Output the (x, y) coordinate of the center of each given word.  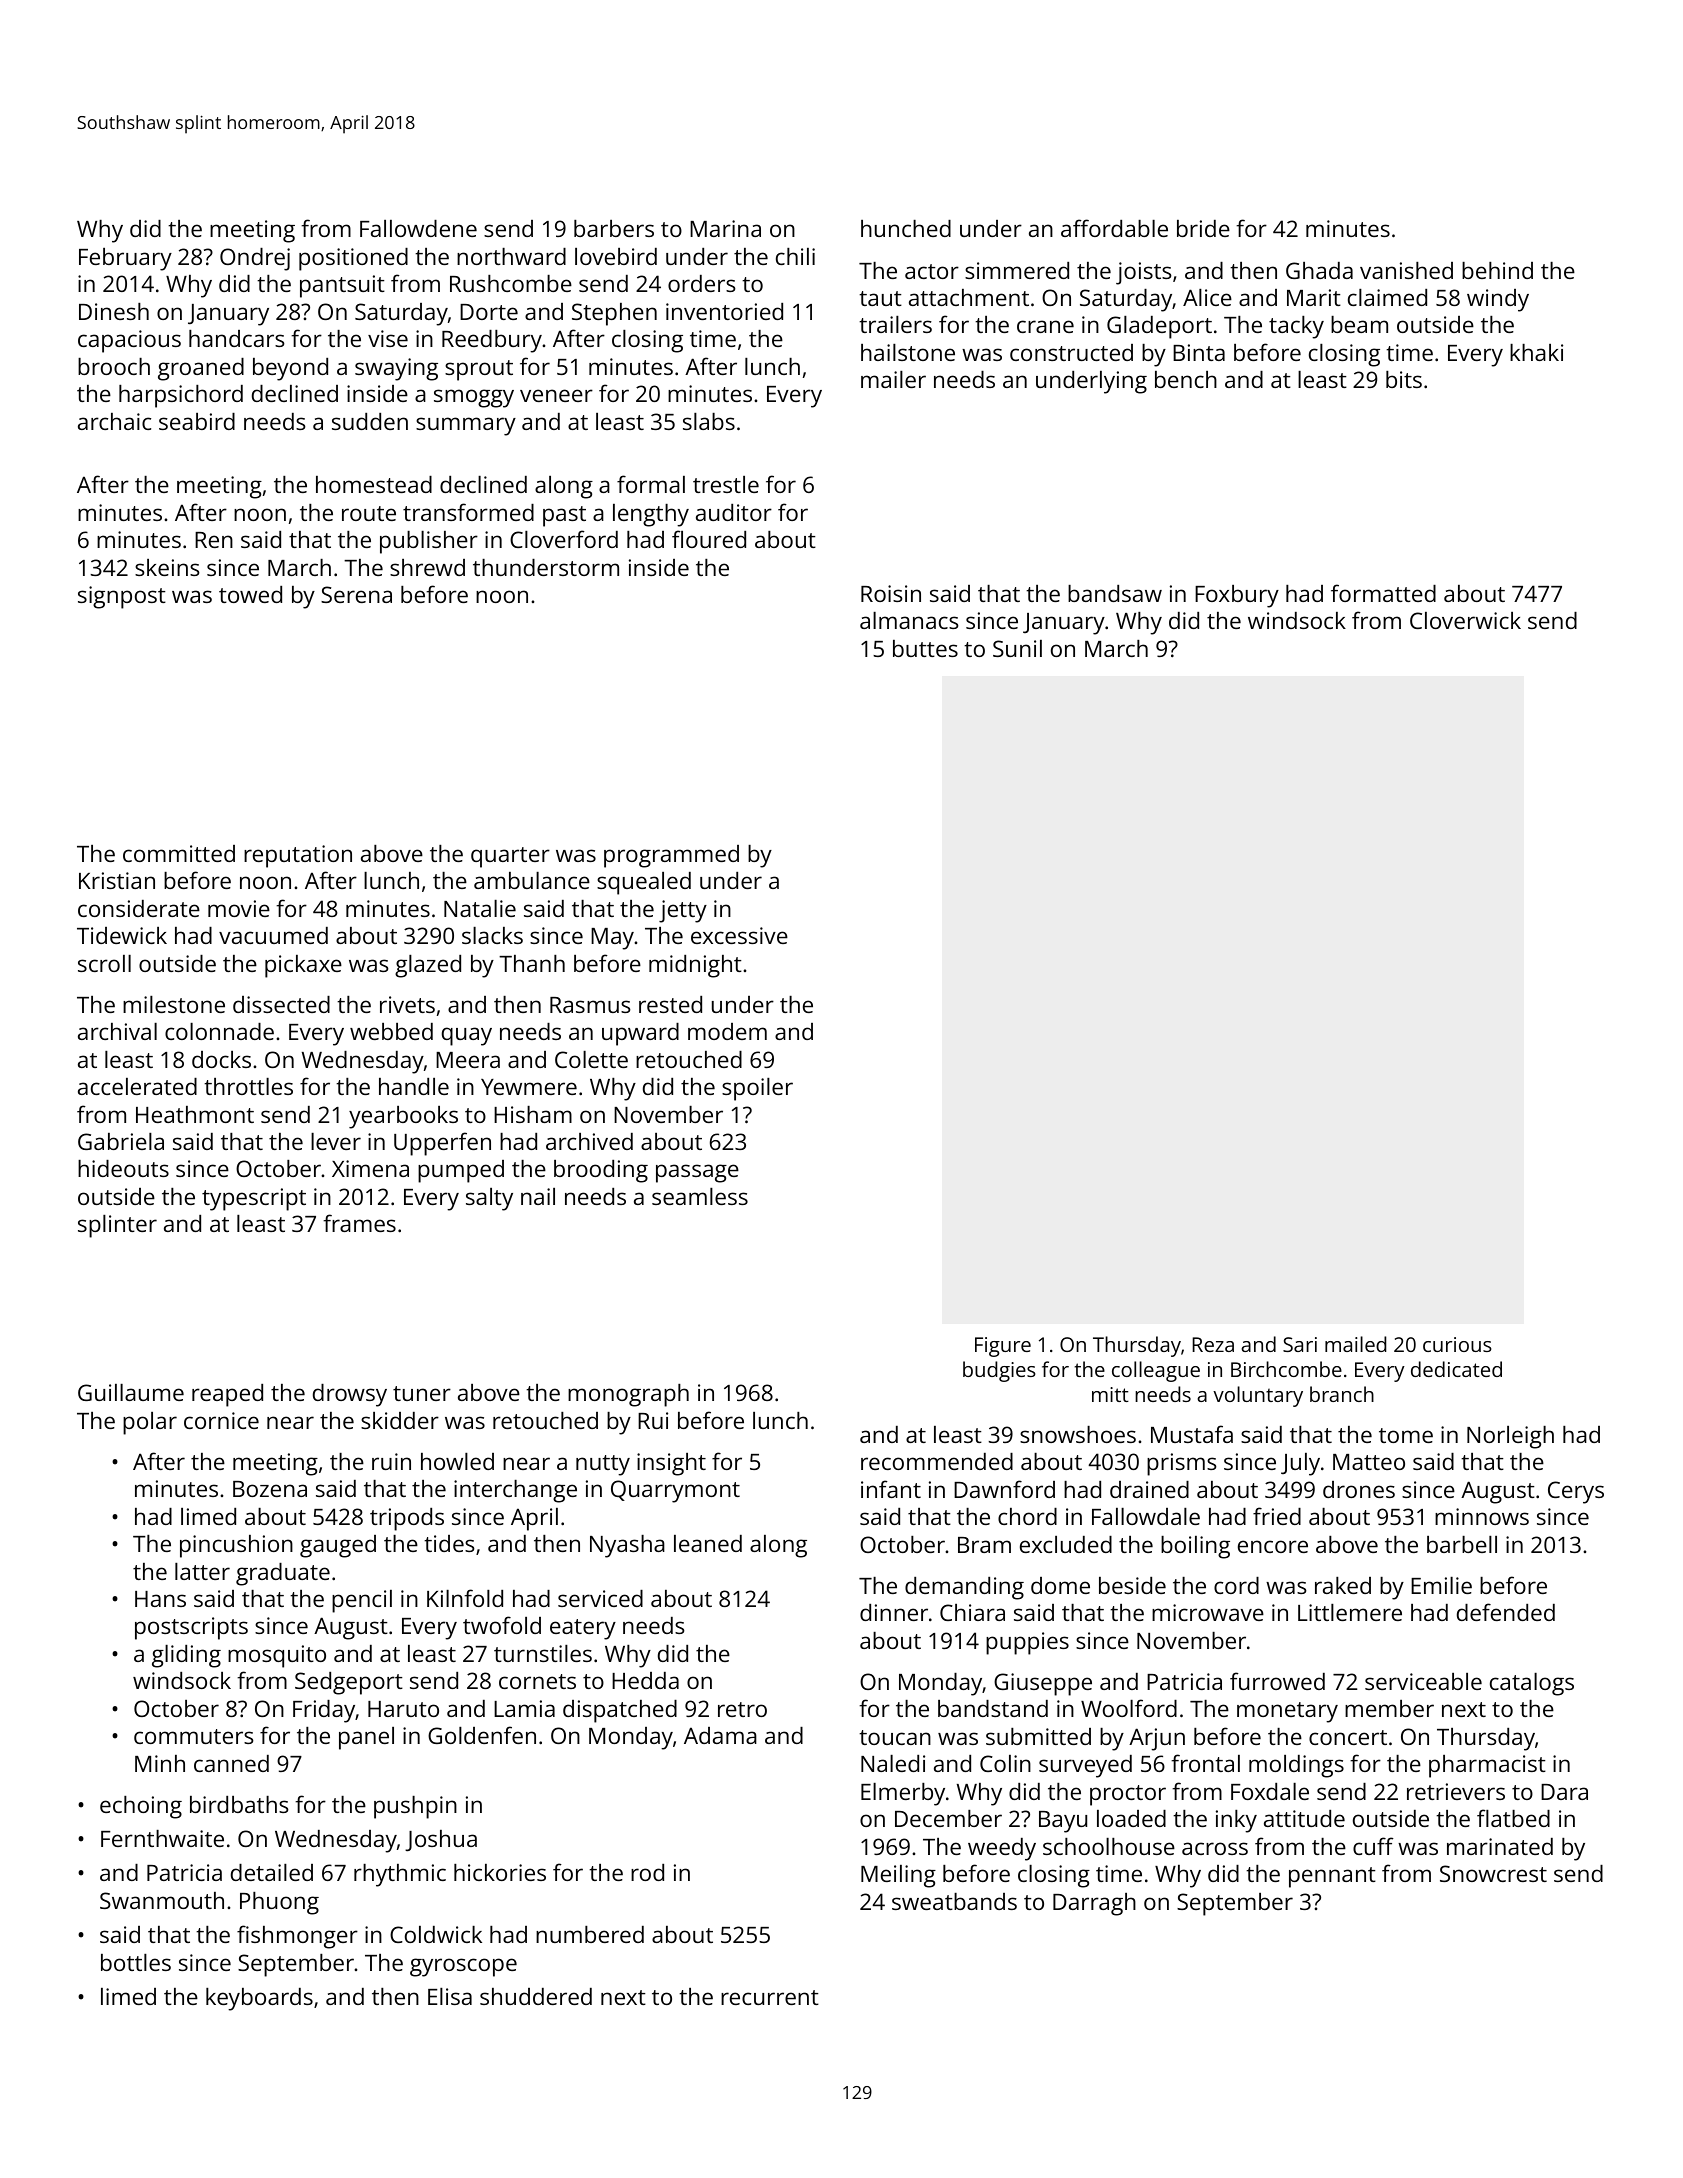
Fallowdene (418, 228)
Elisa (450, 1996)
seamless (700, 1196)
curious (1457, 1344)
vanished (1406, 270)
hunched (906, 228)
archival (117, 1031)
